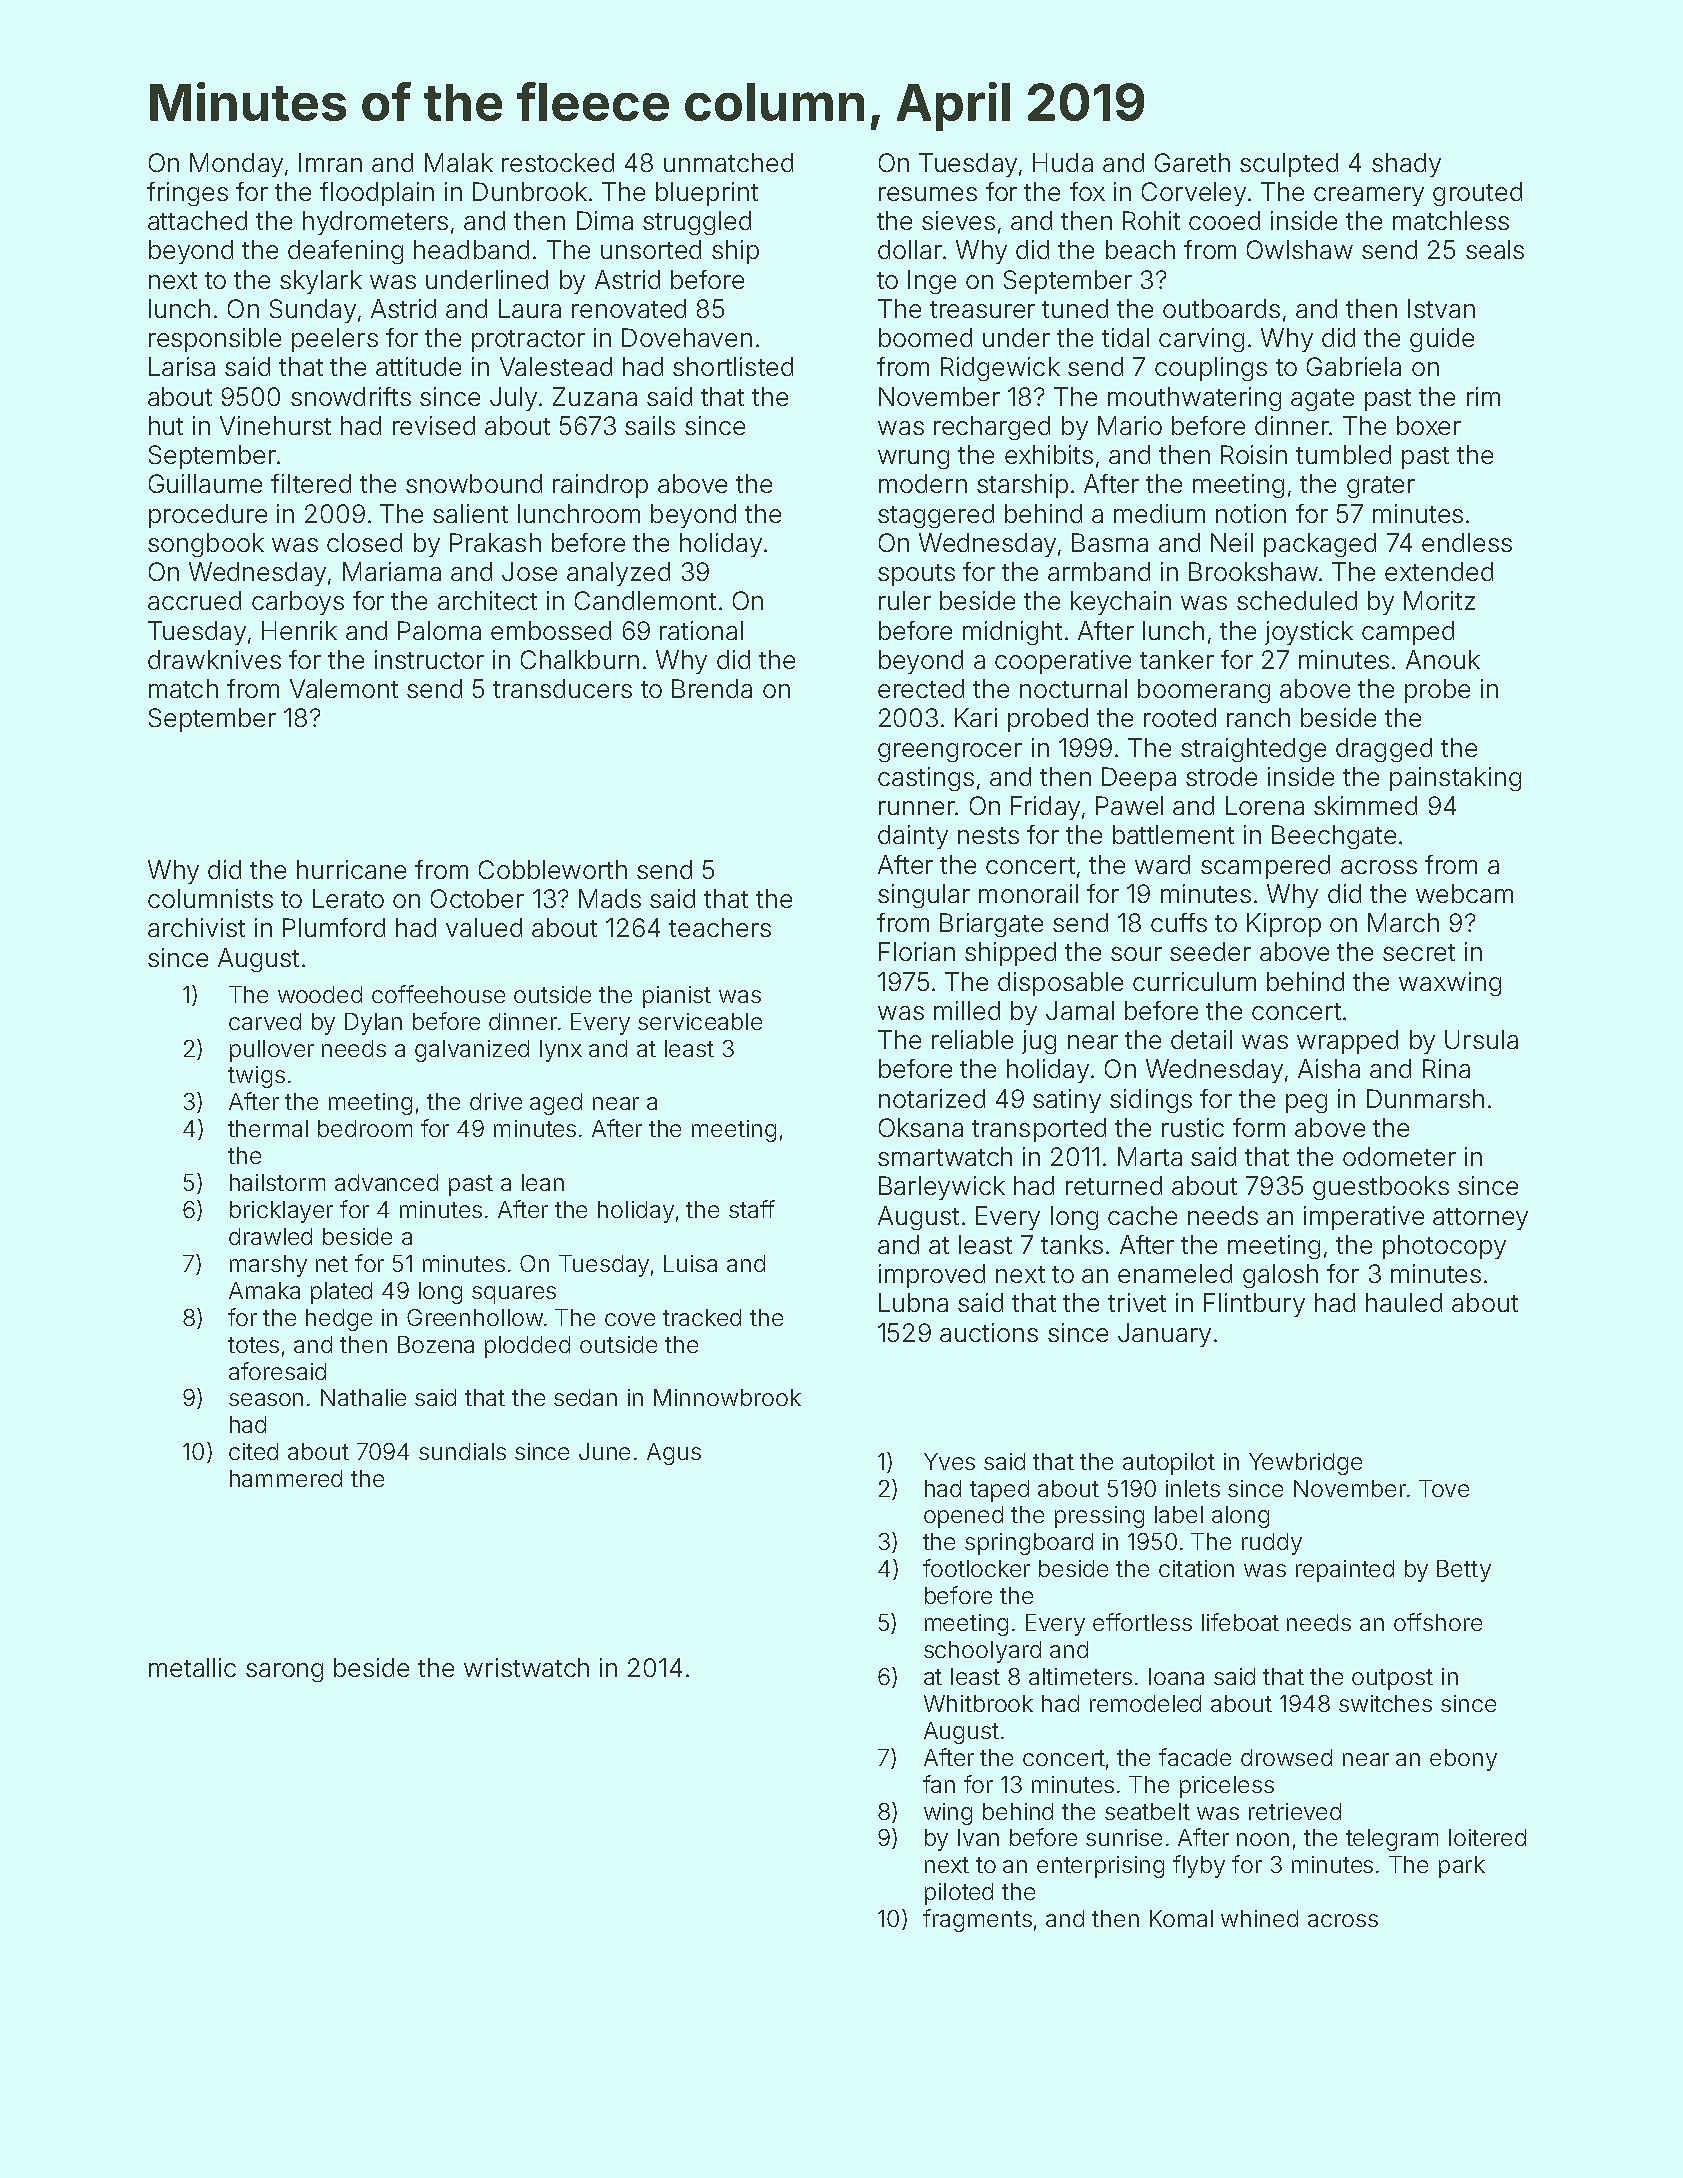 The height and width of the image is (2178, 1683). I want to click on extended, so click(1439, 571).
